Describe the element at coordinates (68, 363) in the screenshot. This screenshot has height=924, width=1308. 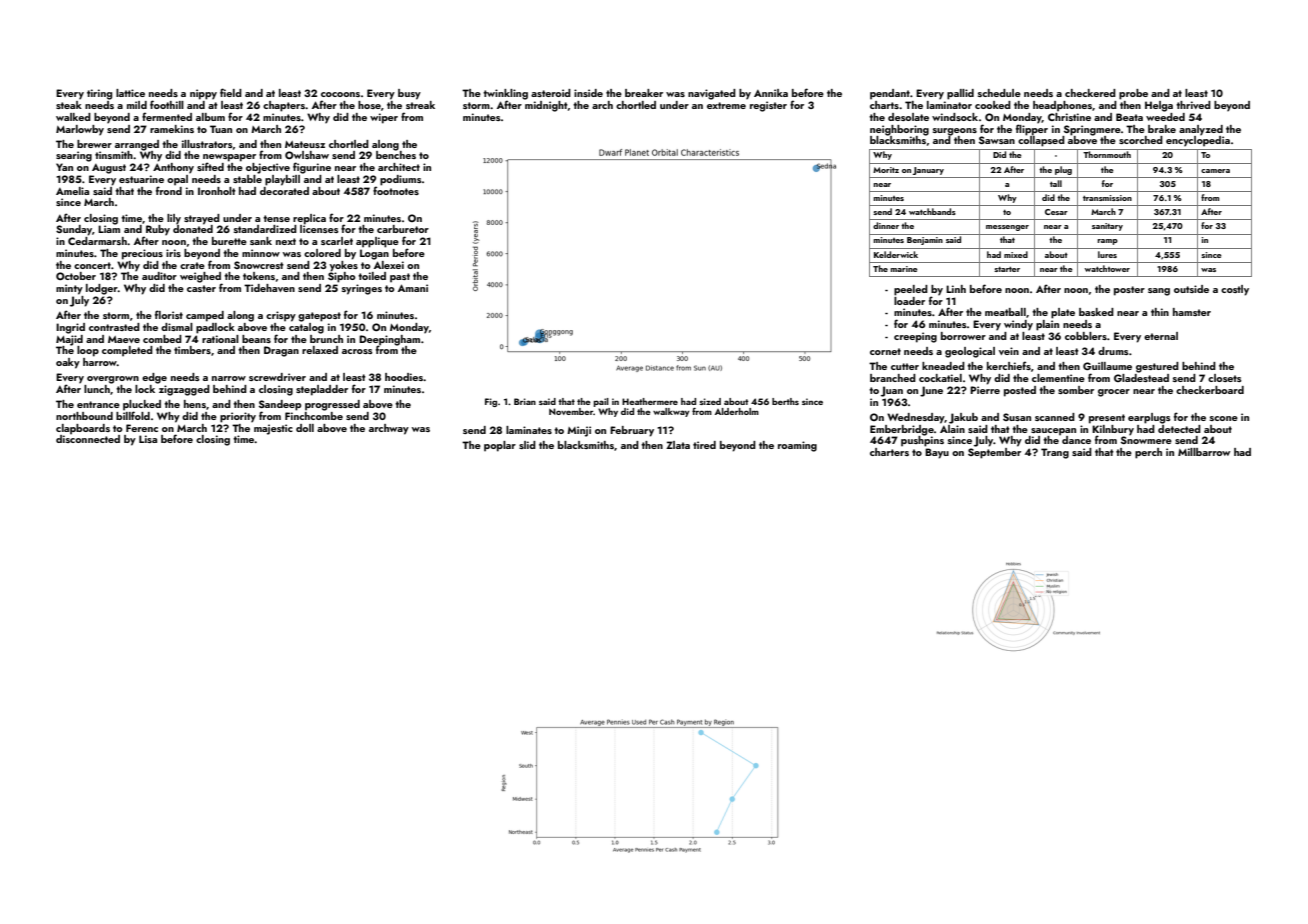
I see `oaky` at that location.
